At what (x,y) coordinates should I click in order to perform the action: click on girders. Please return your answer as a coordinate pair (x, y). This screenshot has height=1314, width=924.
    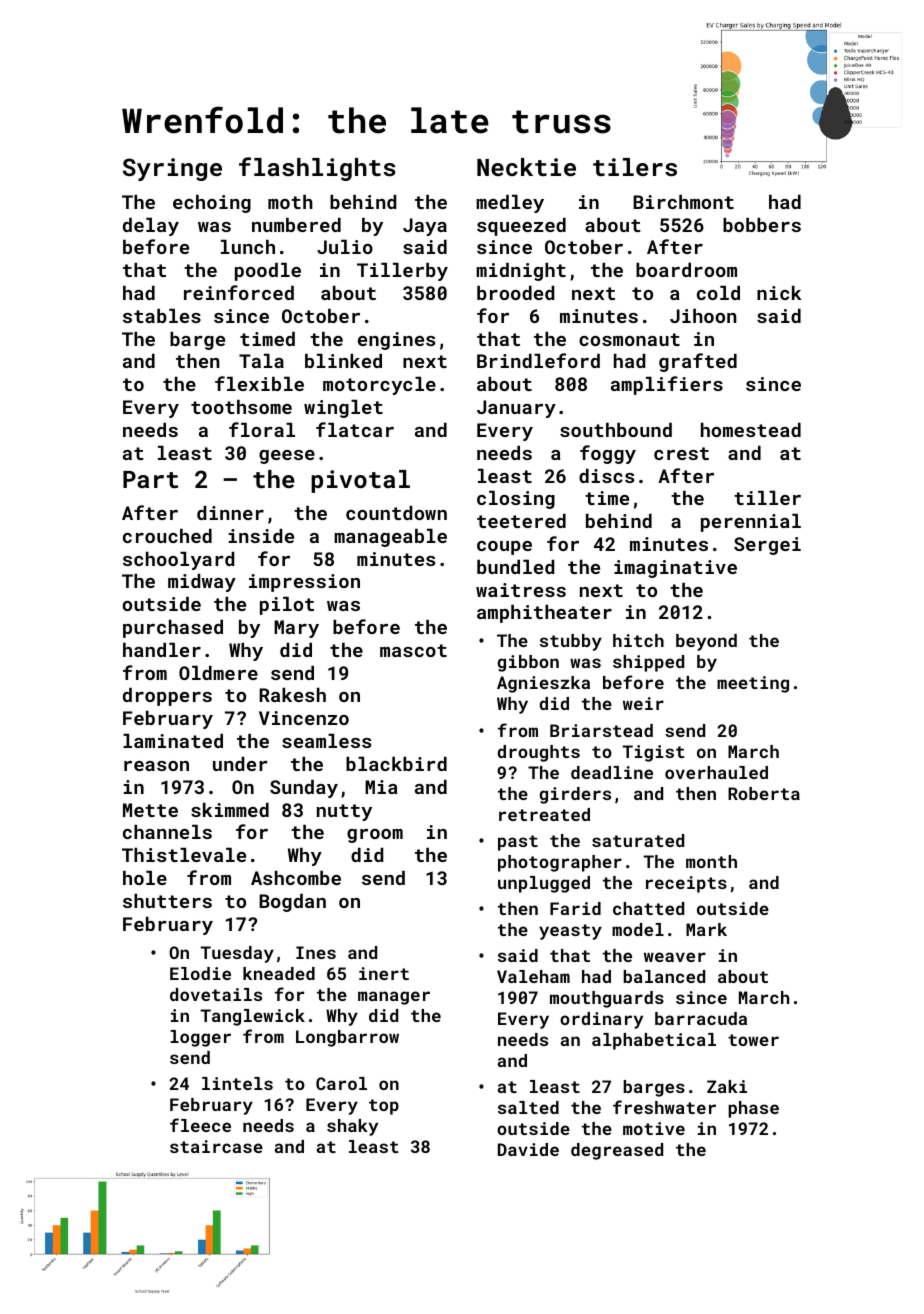
    Looking at the image, I should click on (575, 795).
